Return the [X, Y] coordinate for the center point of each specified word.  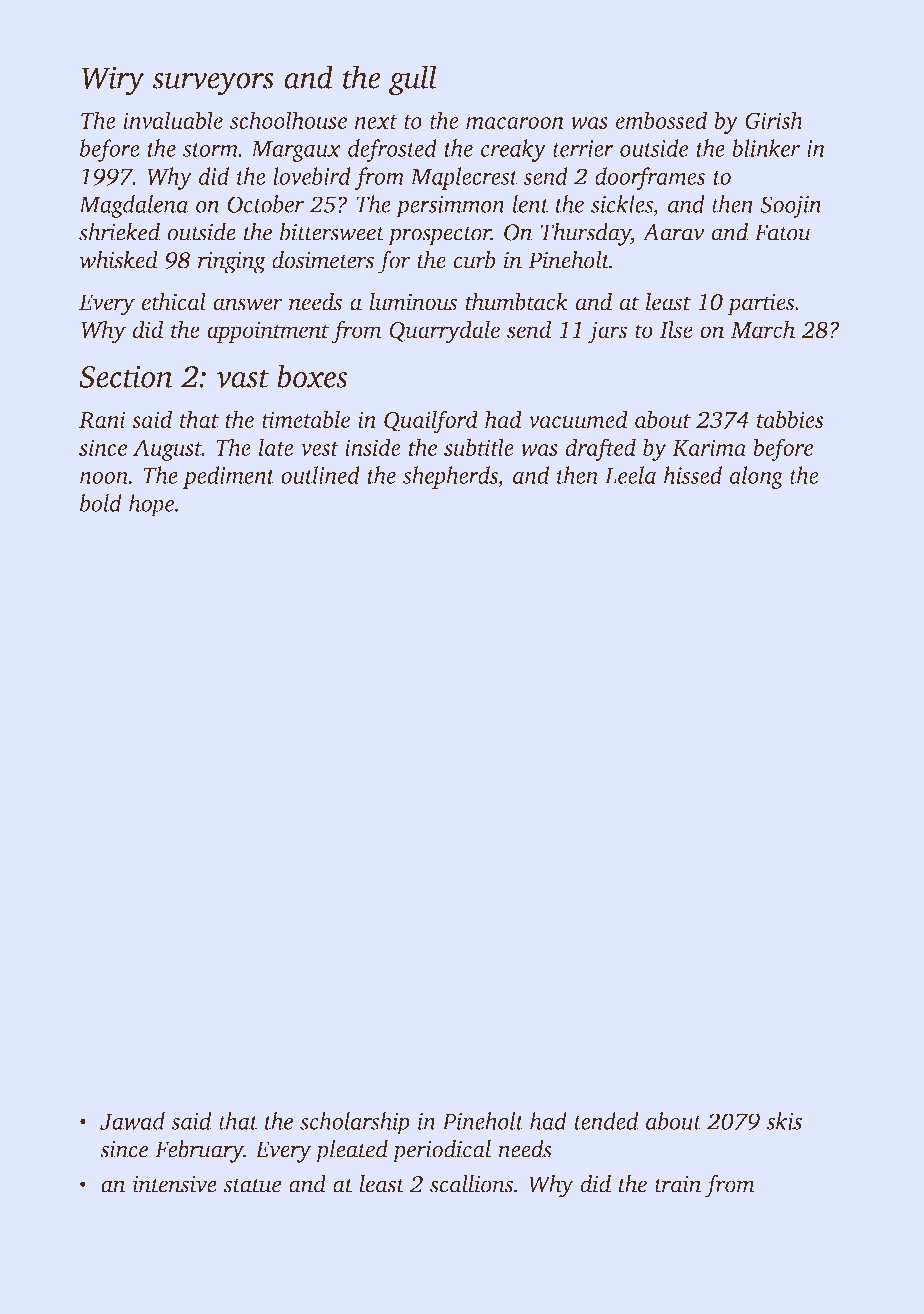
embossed [661, 120]
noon [104, 478]
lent [530, 204]
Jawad [132, 1121]
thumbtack [516, 301]
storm [210, 150]
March [763, 329]
